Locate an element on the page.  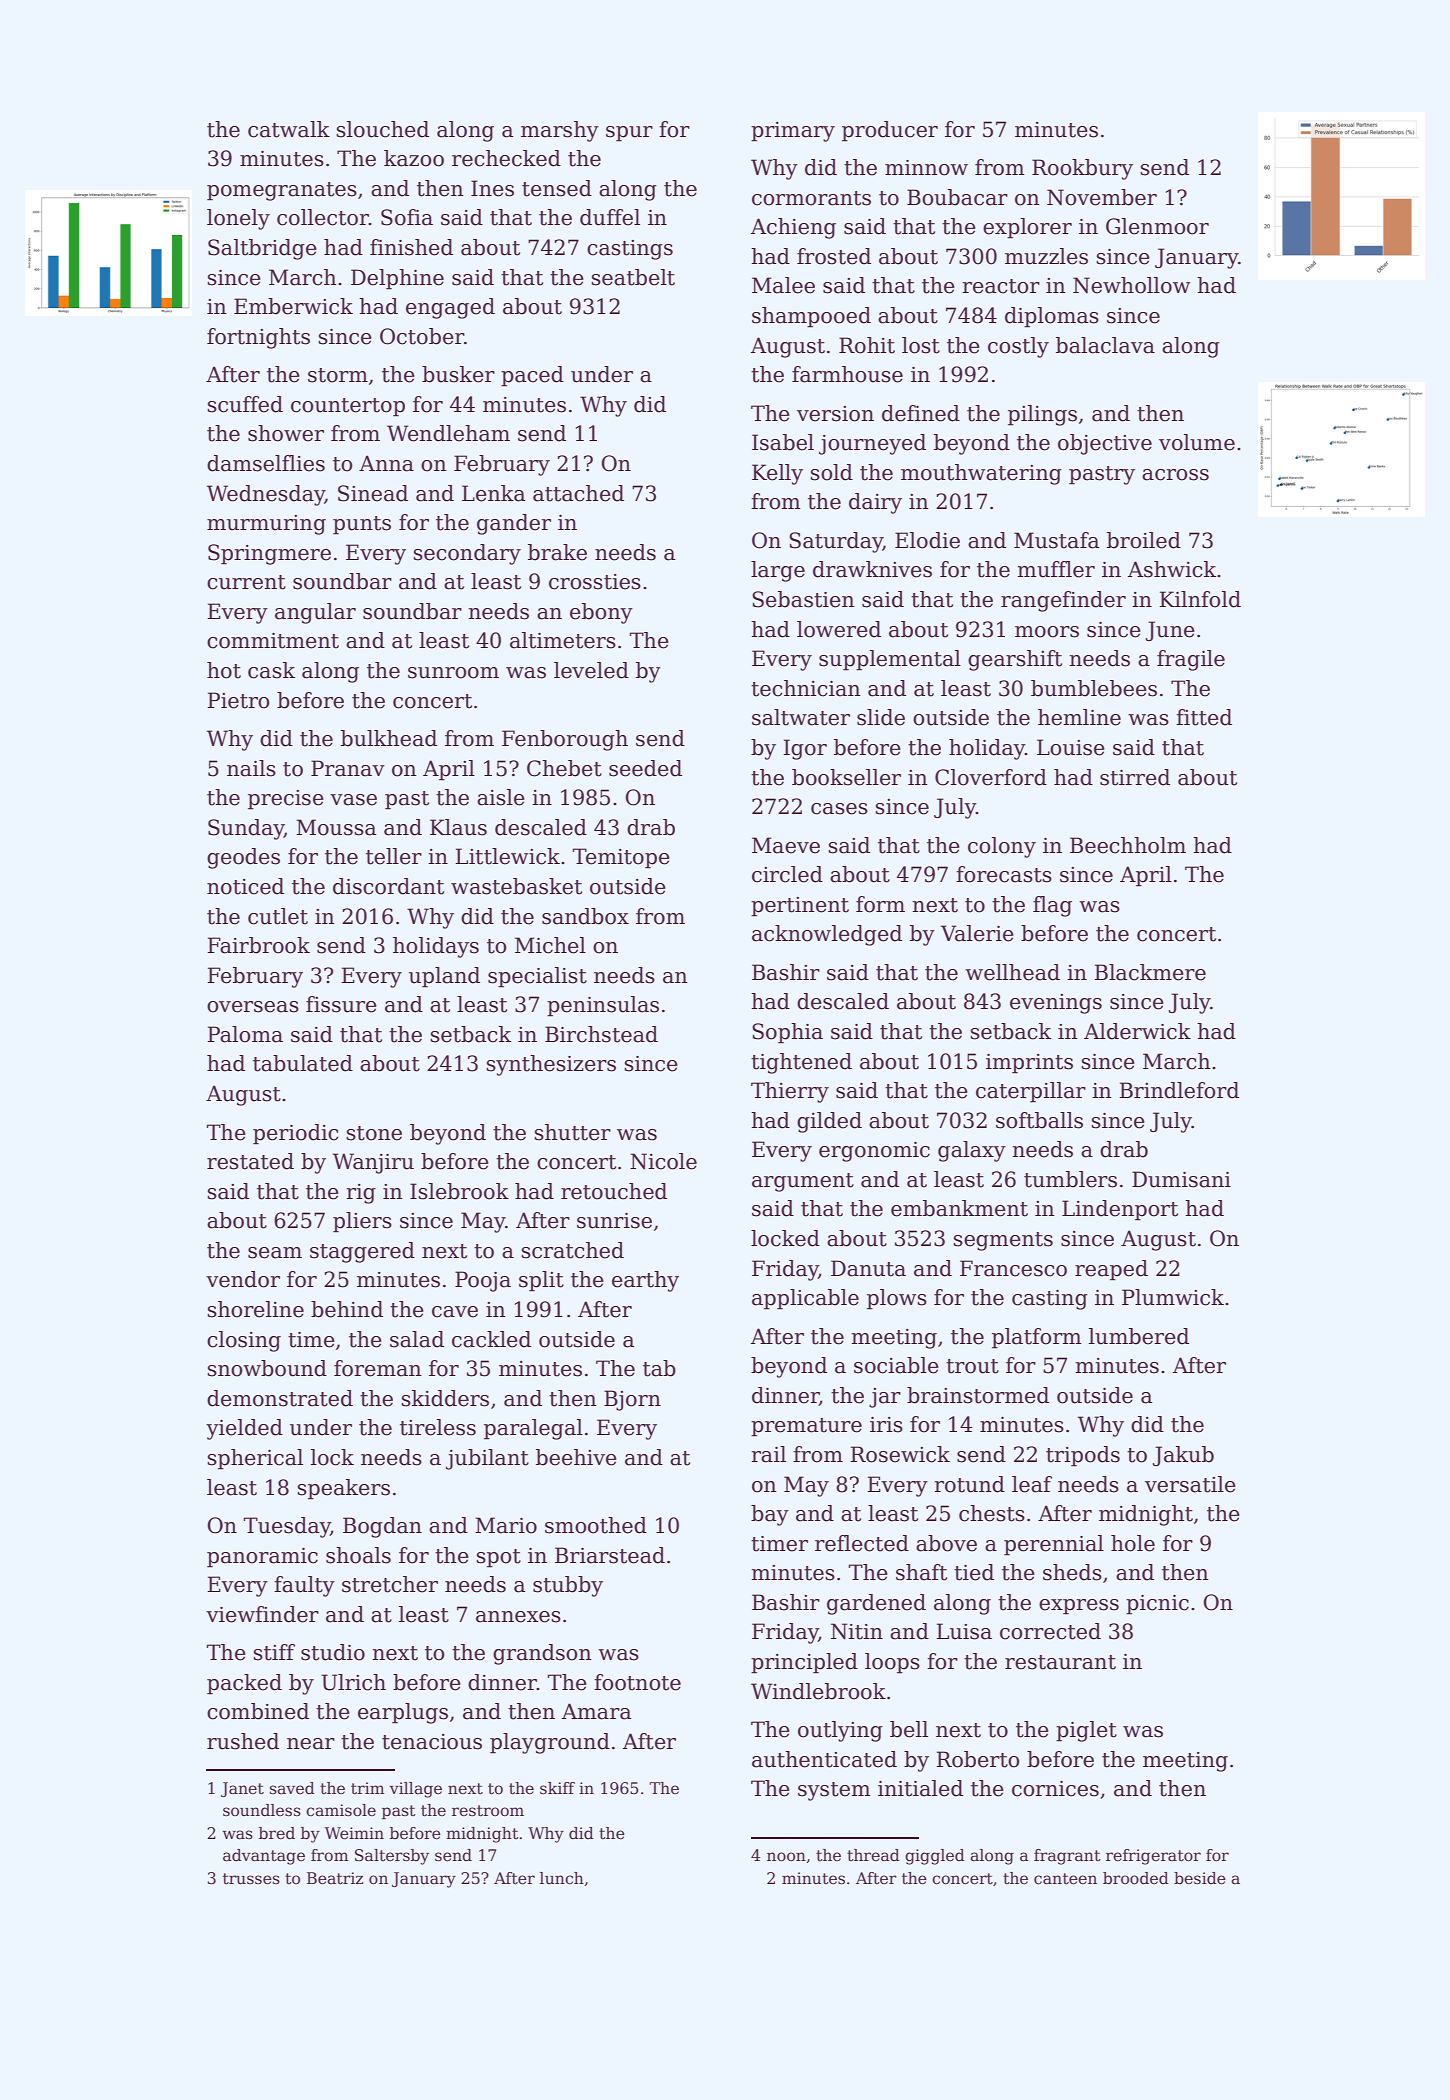
nails is located at coordinates (251, 768).
